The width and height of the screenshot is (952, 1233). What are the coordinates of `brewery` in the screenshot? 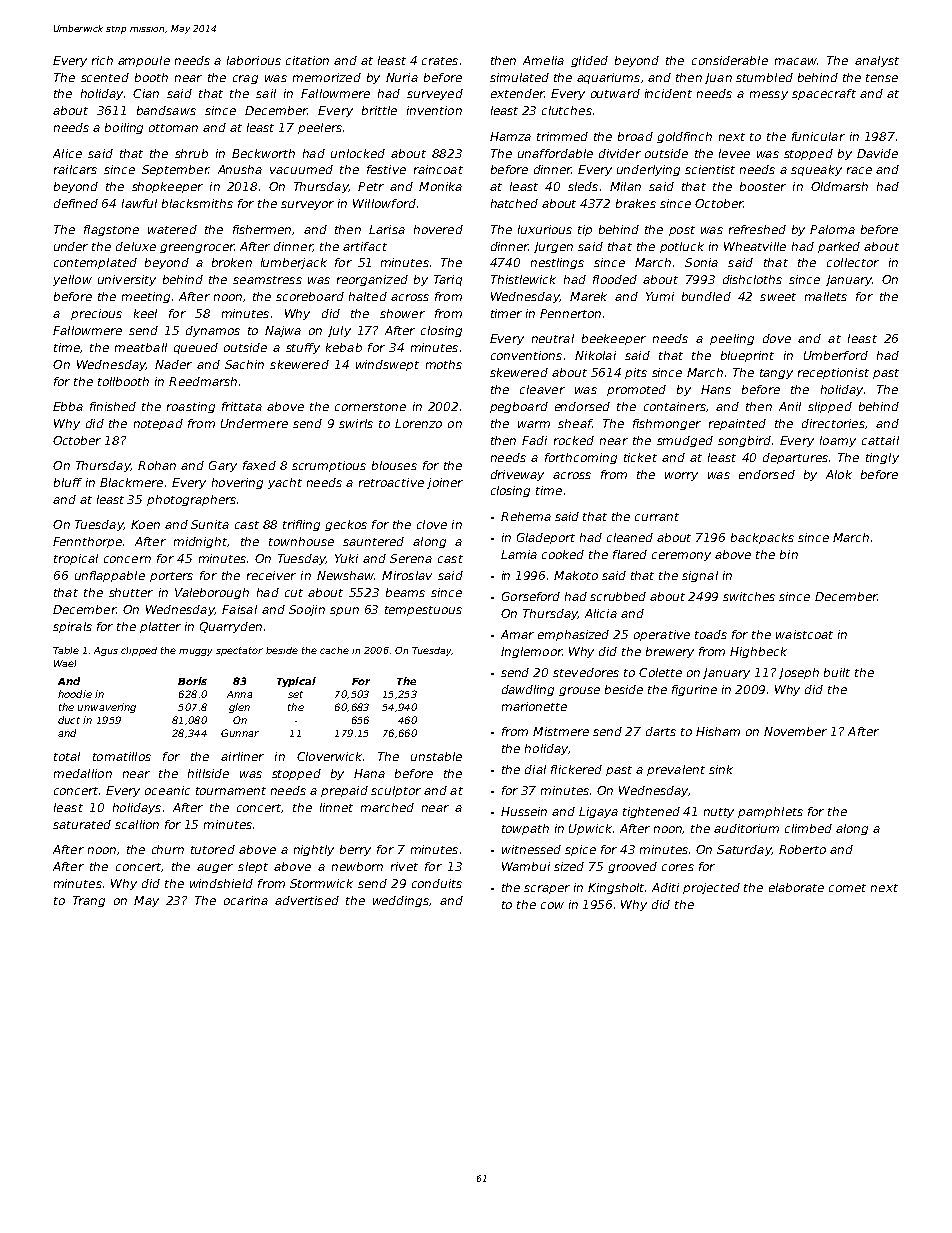 It's located at (670, 652).
